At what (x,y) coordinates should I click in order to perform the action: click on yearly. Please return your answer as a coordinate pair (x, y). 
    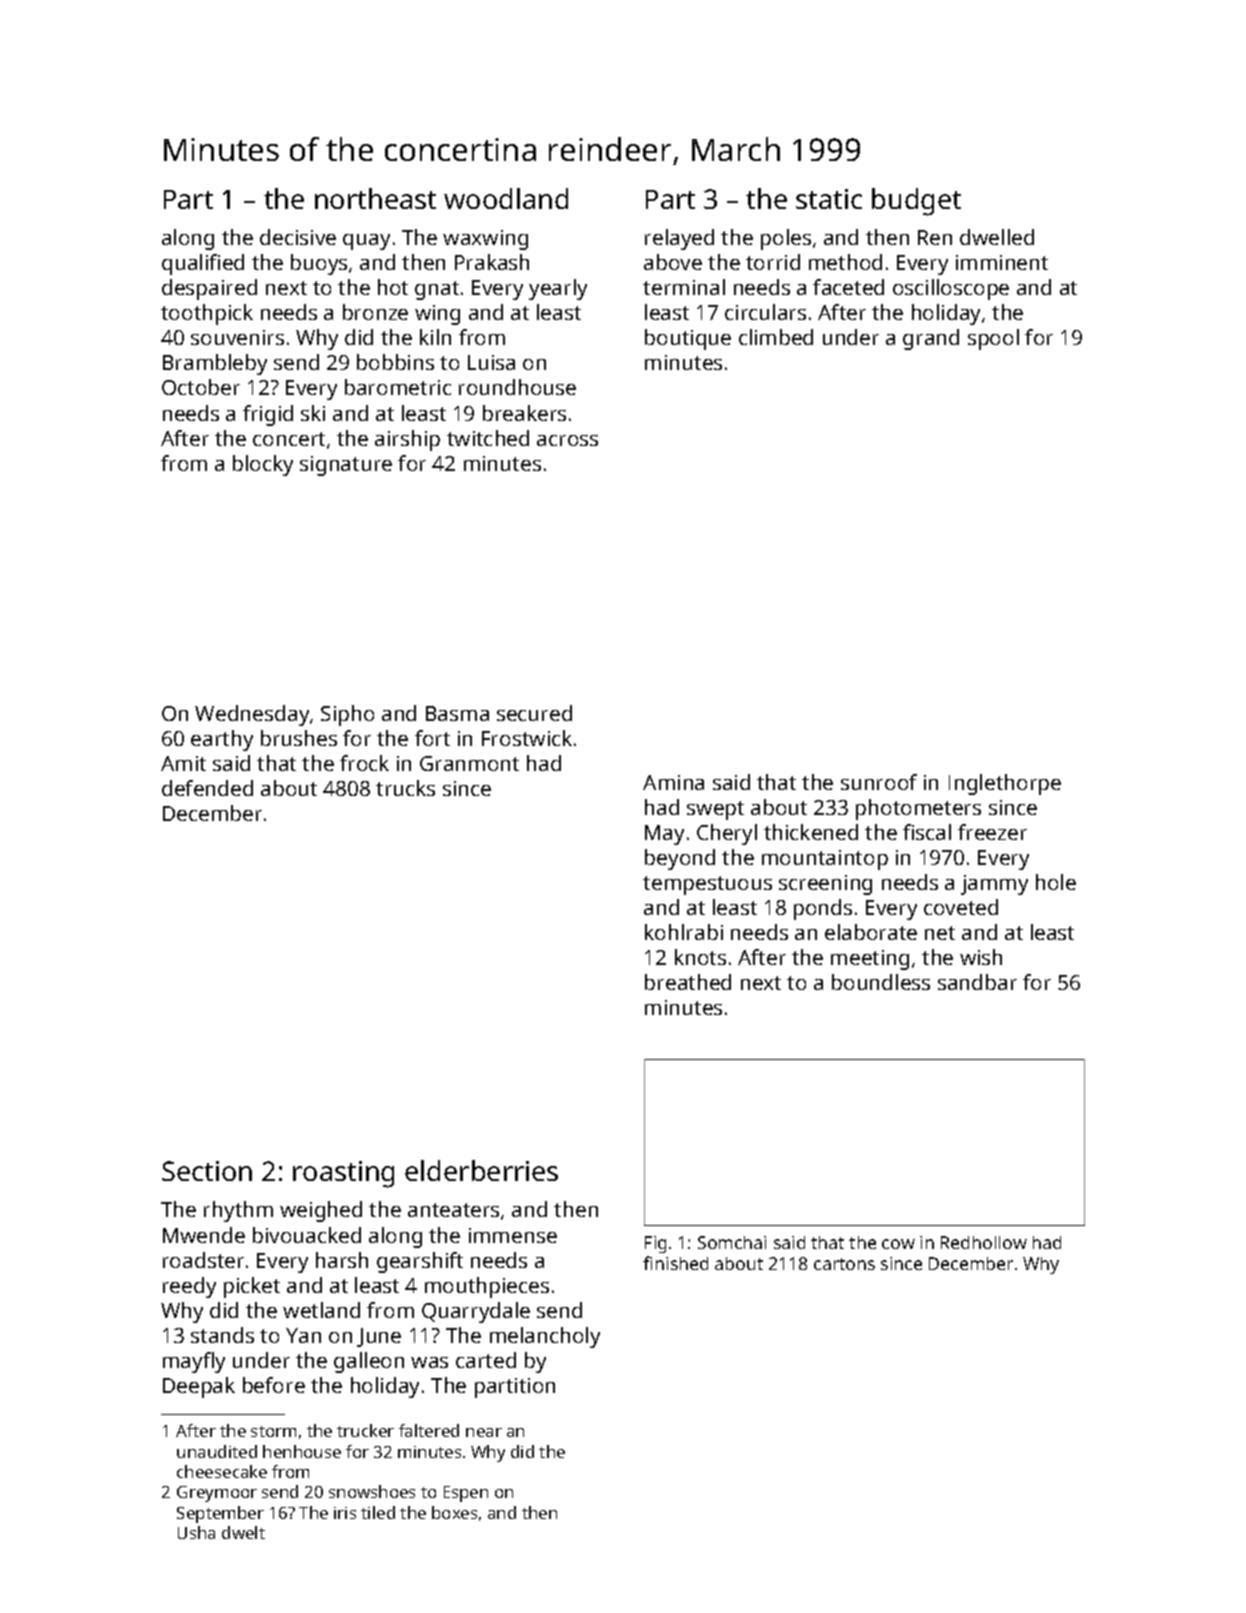
    Looking at the image, I should click on (558, 289).
